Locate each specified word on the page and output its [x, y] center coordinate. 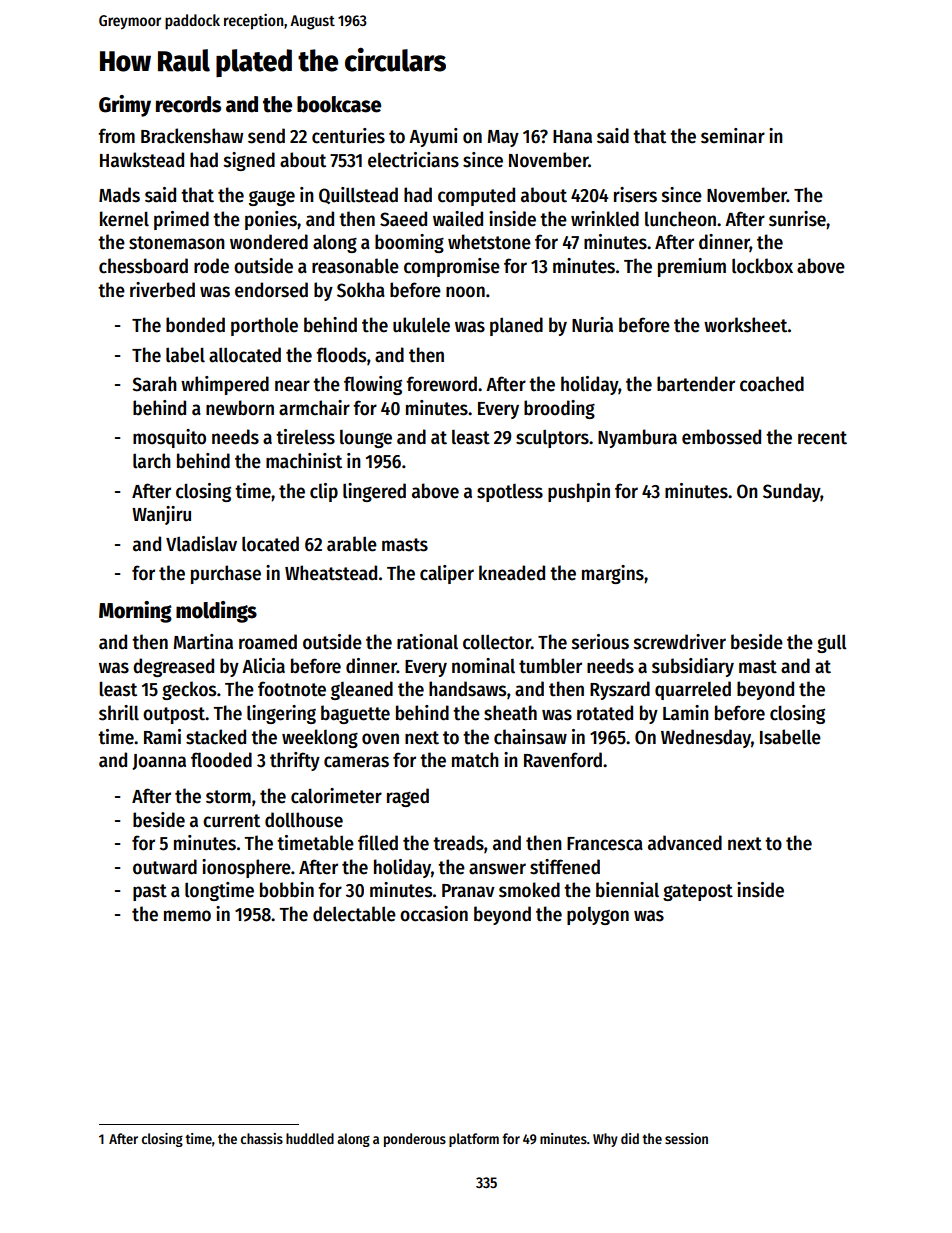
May [503, 138]
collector [497, 642]
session [686, 1138]
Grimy [125, 106]
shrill [119, 713]
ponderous [415, 1140]
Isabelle [790, 737]
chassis [262, 1138]
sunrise [797, 219]
